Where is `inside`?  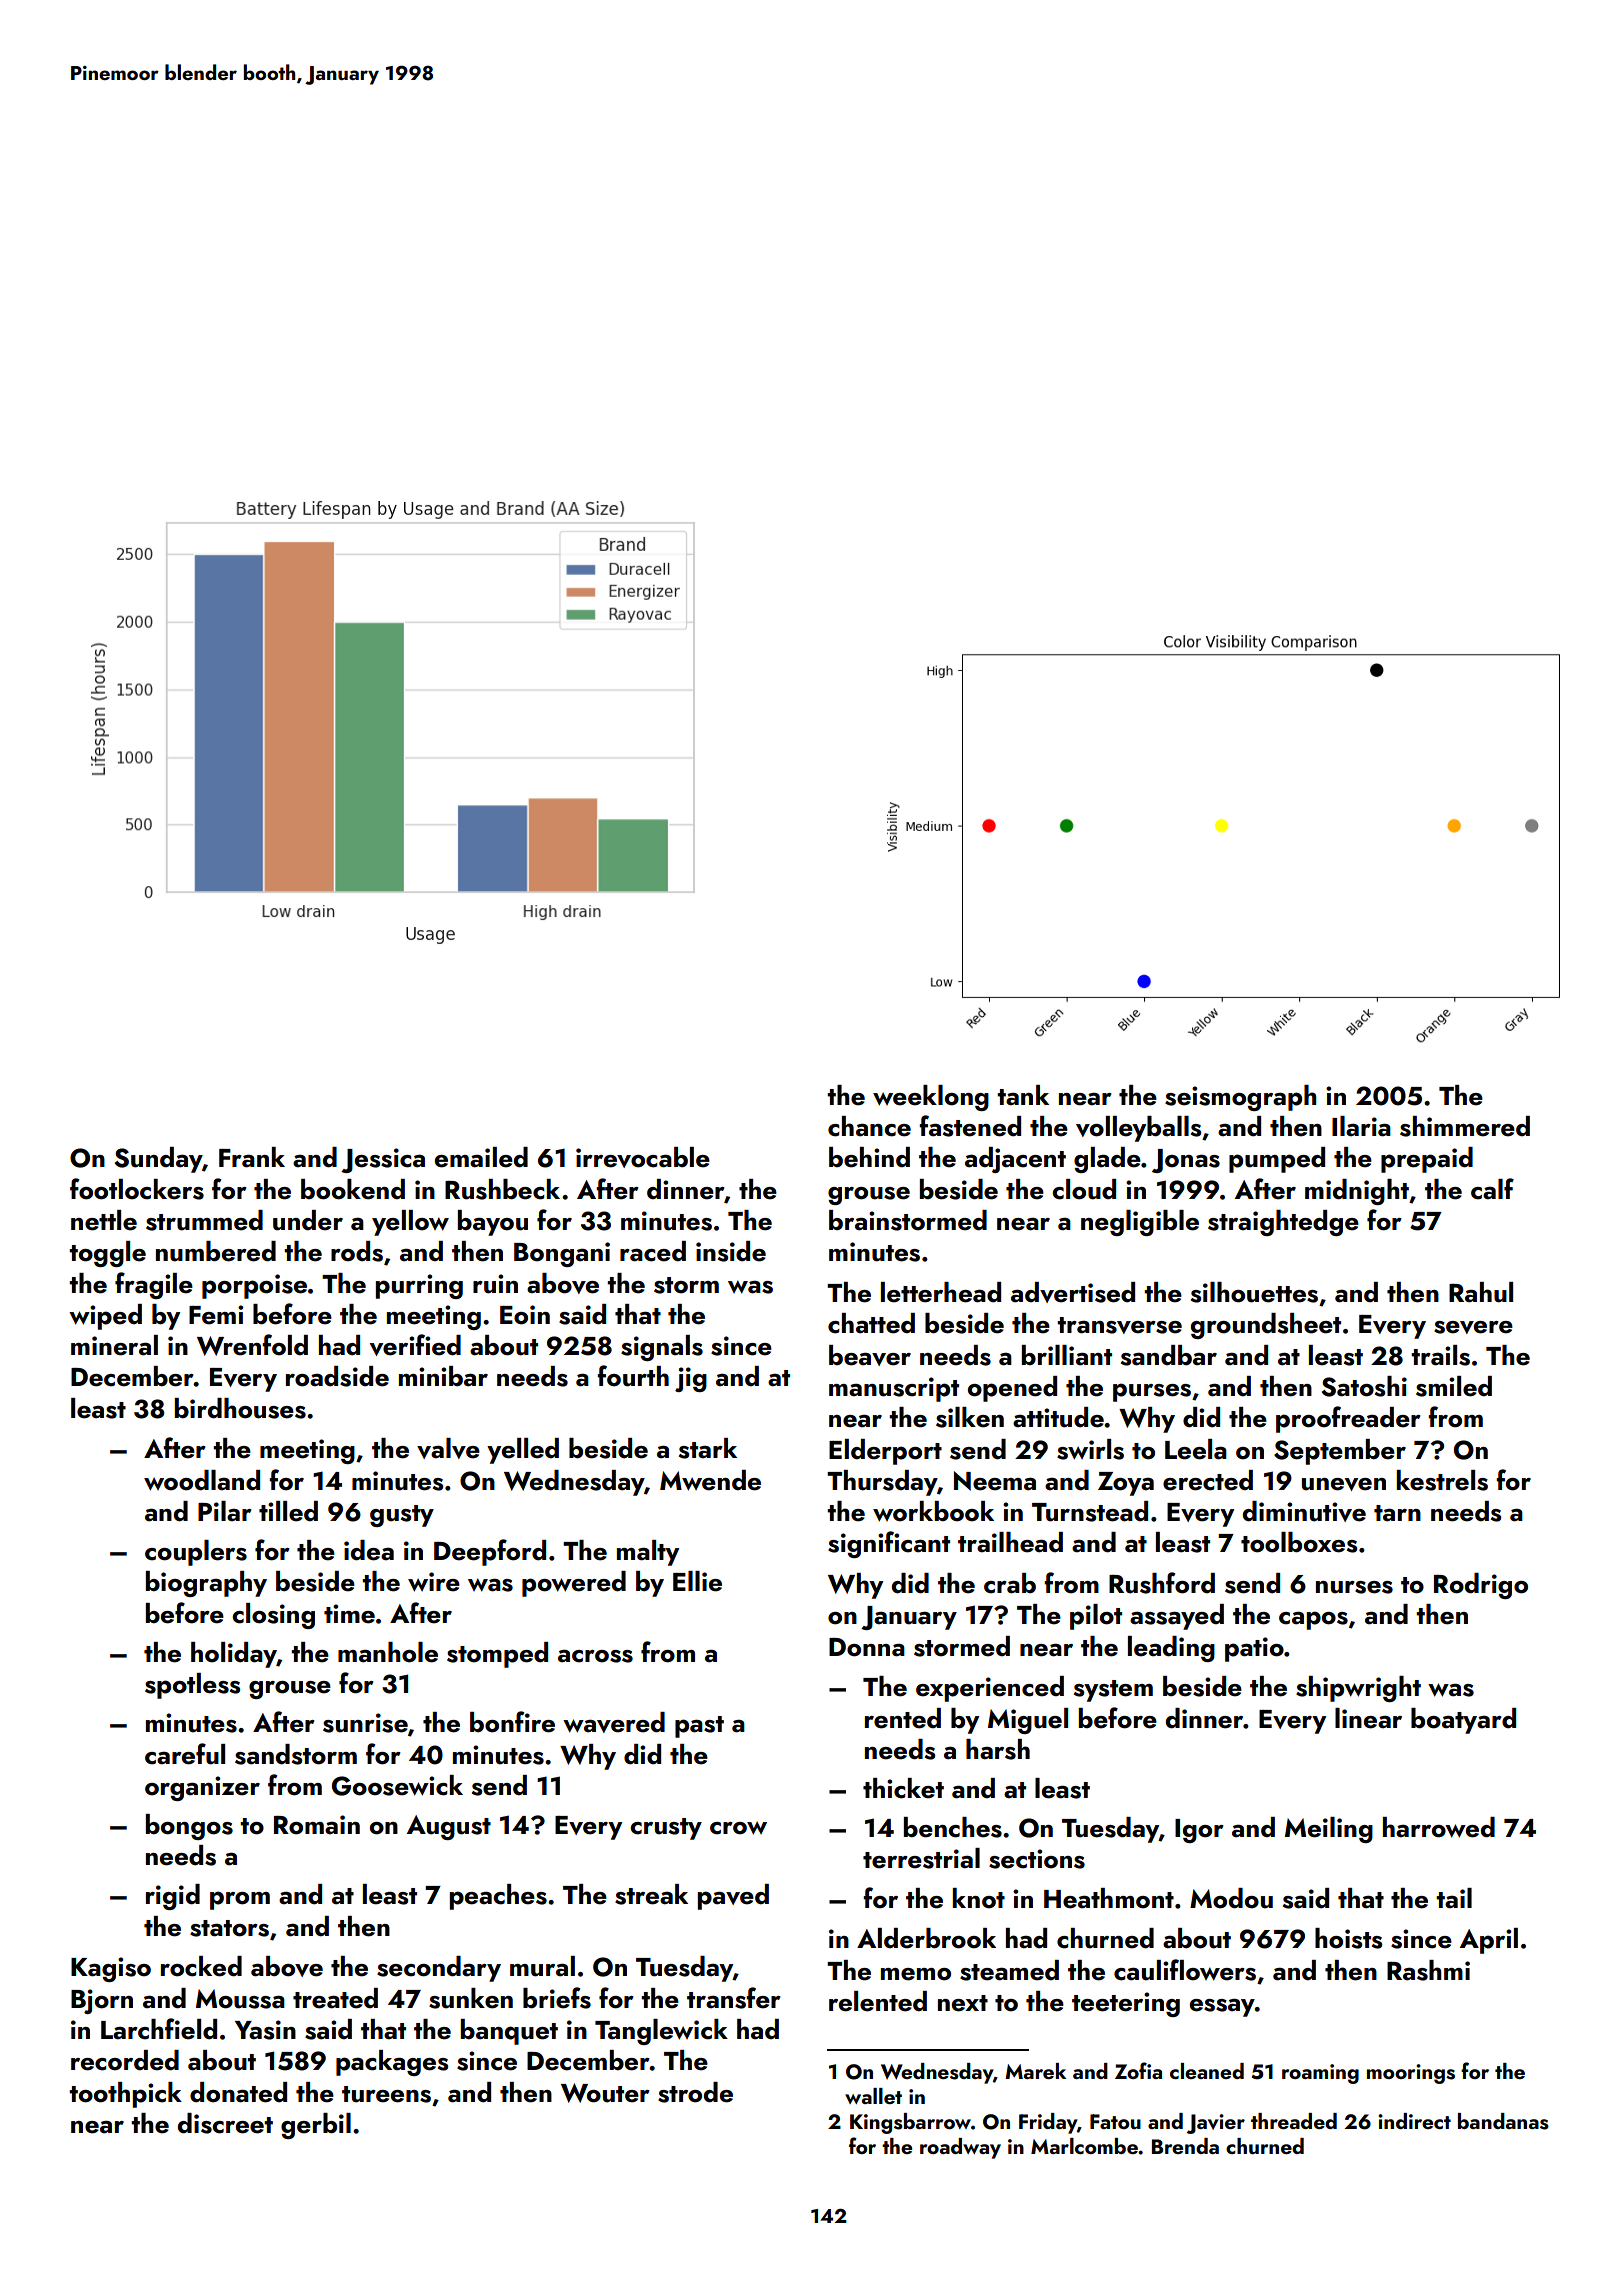
inside is located at coordinates (731, 1251).
